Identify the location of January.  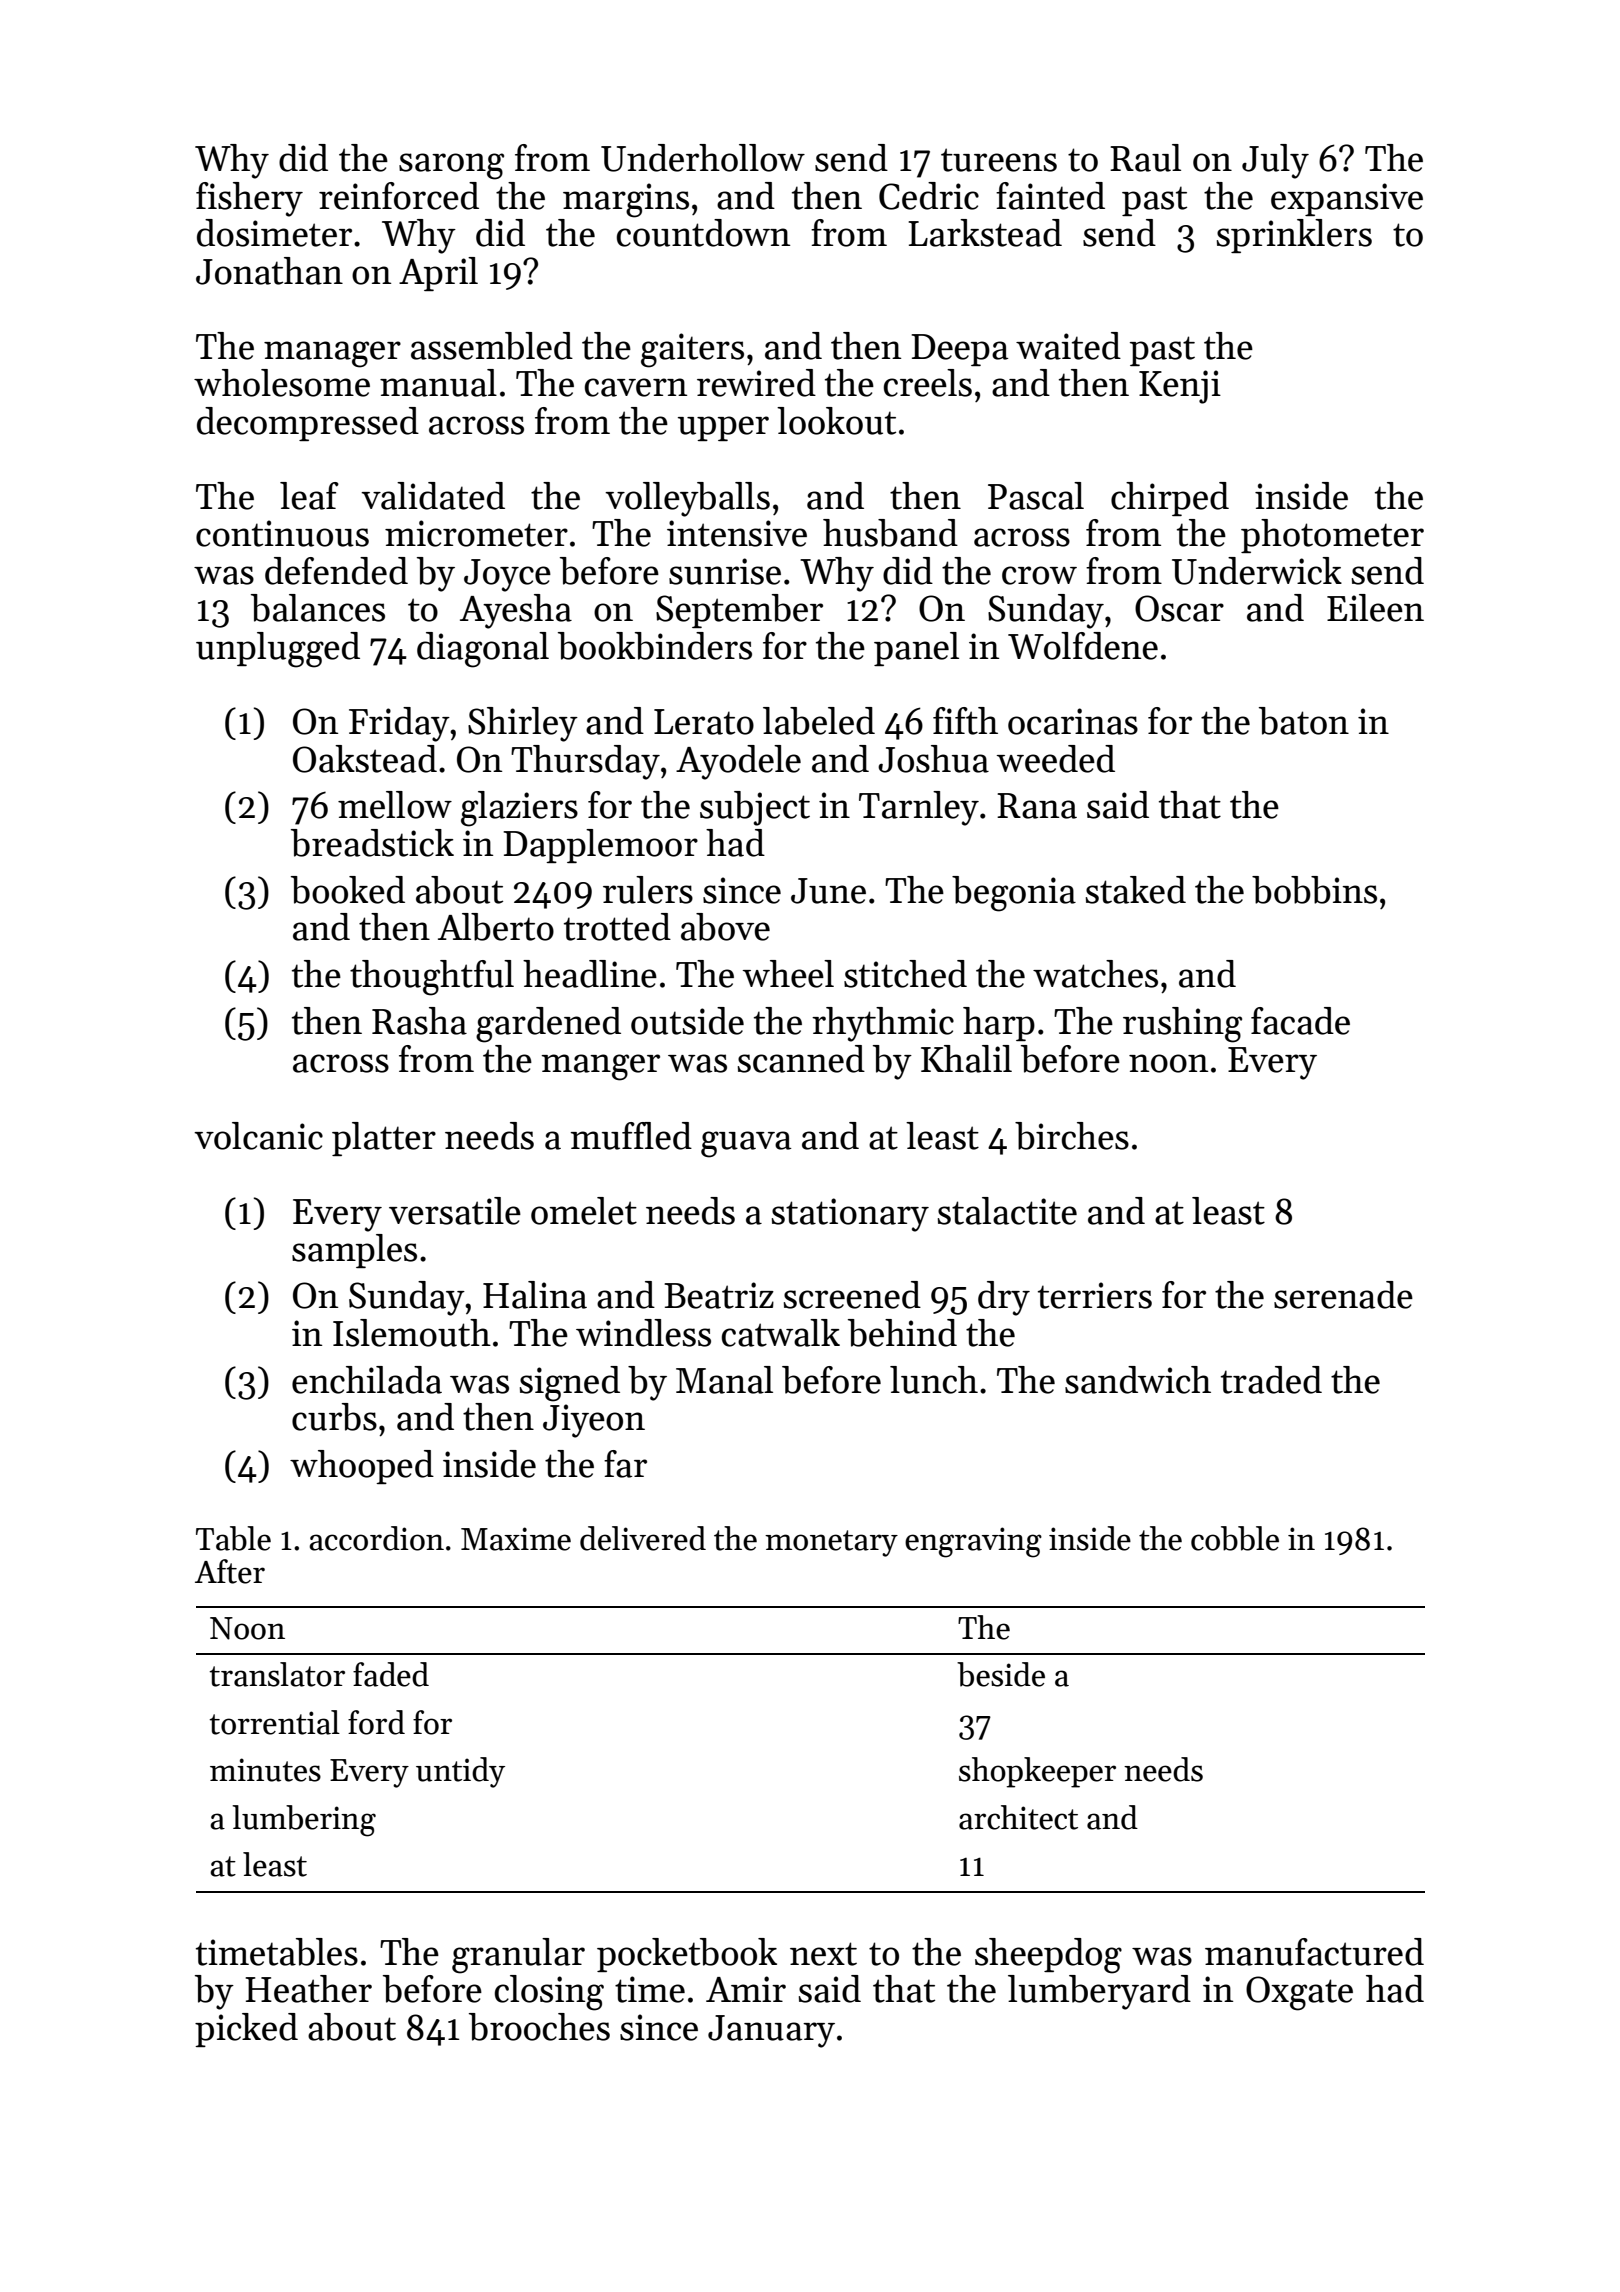
(771, 2031).
